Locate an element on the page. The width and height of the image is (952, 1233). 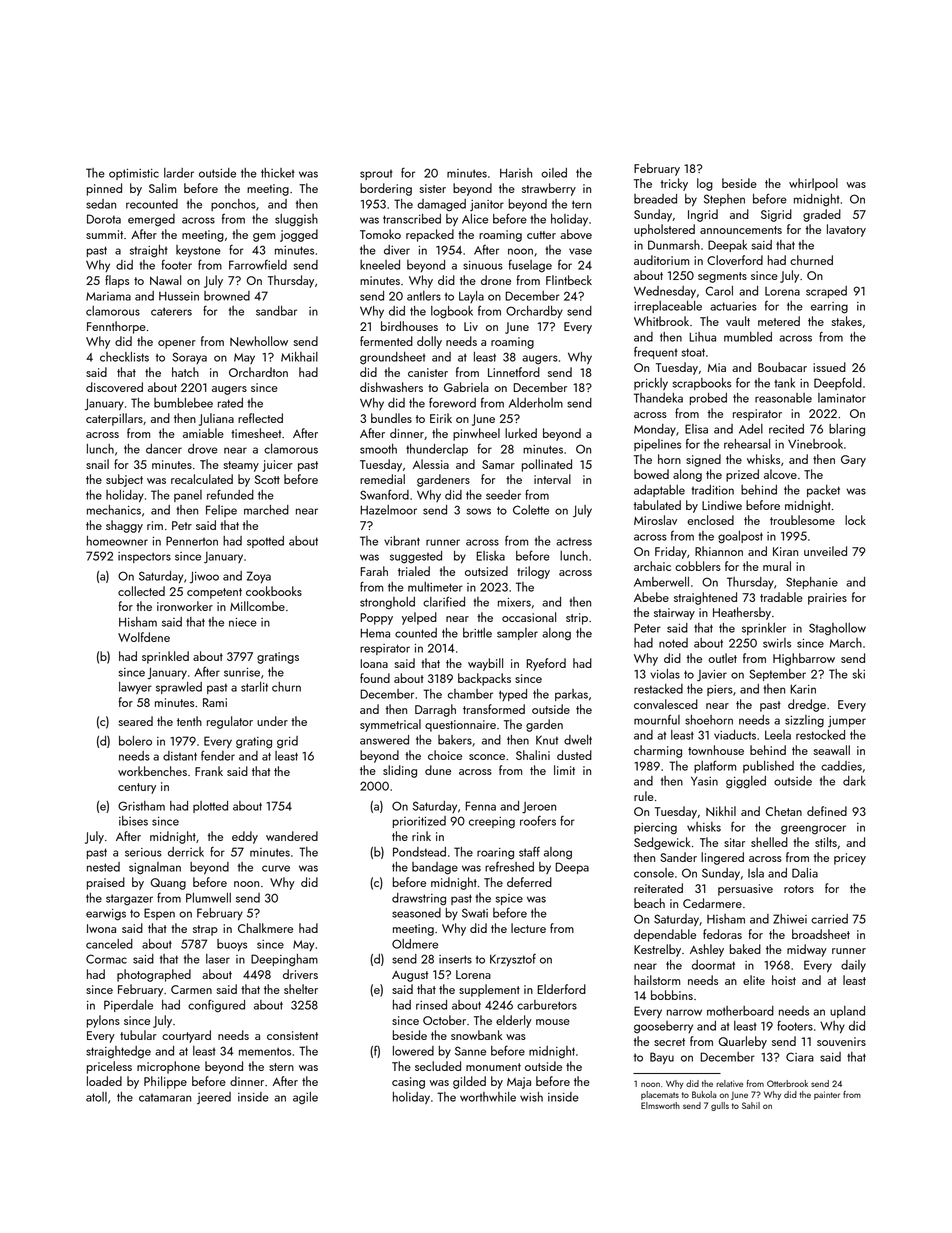
Heathersby is located at coordinates (742, 613).
